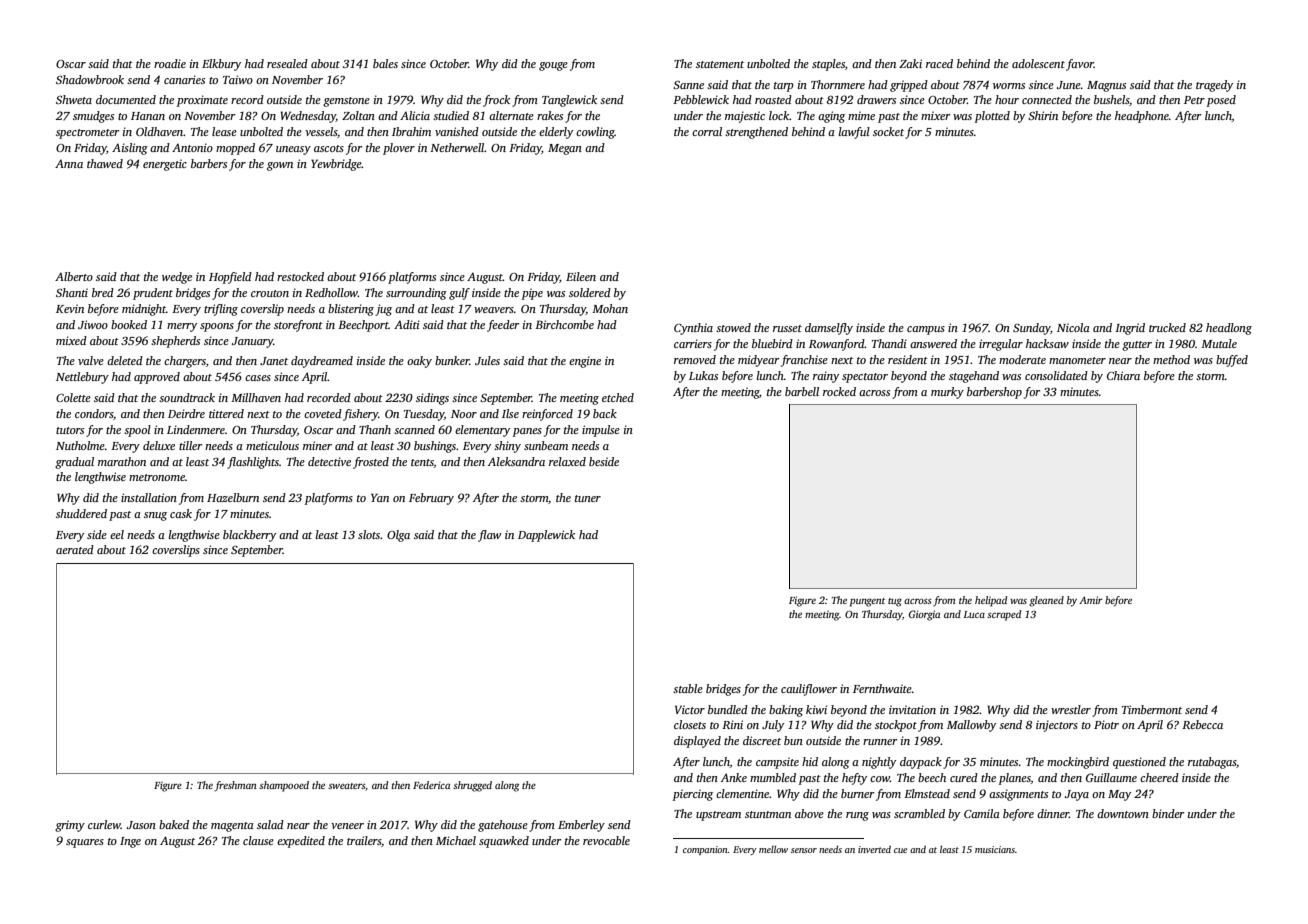 This screenshot has height=924, width=1308. I want to click on posed, so click(1221, 101).
